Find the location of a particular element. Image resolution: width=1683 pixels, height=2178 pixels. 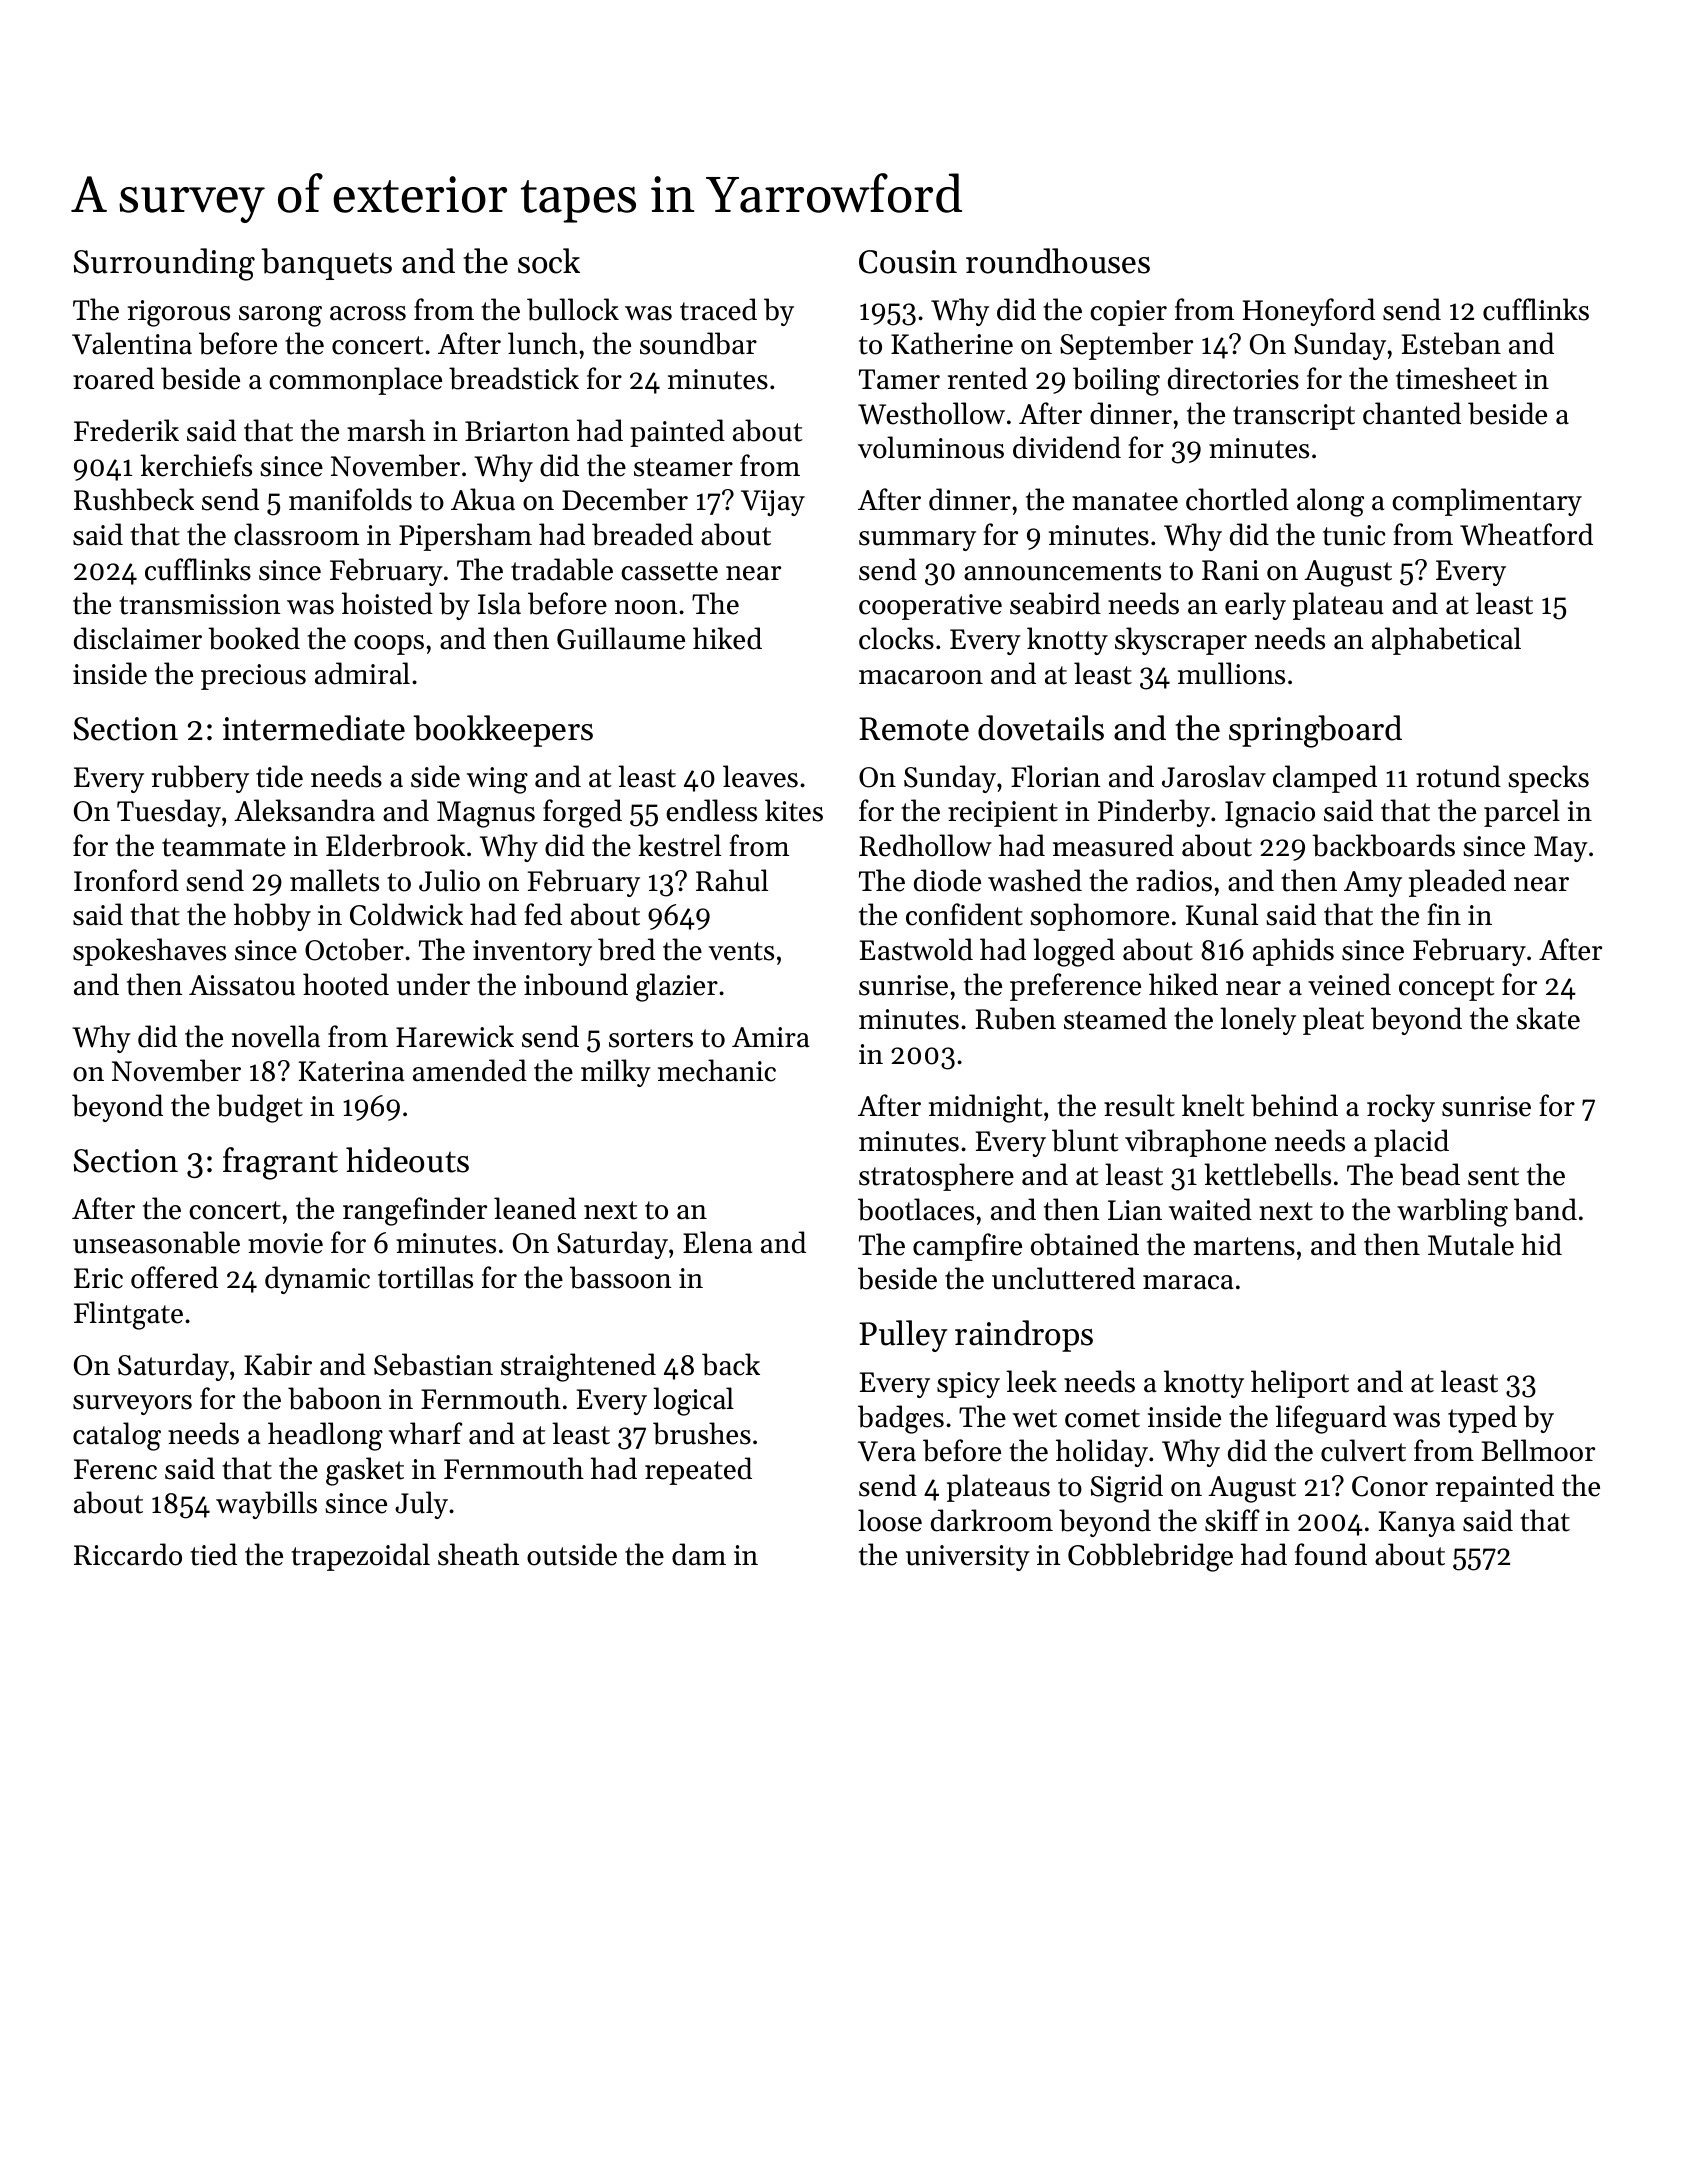

Cobblebridge is located at coordinates (1150, 1557).
